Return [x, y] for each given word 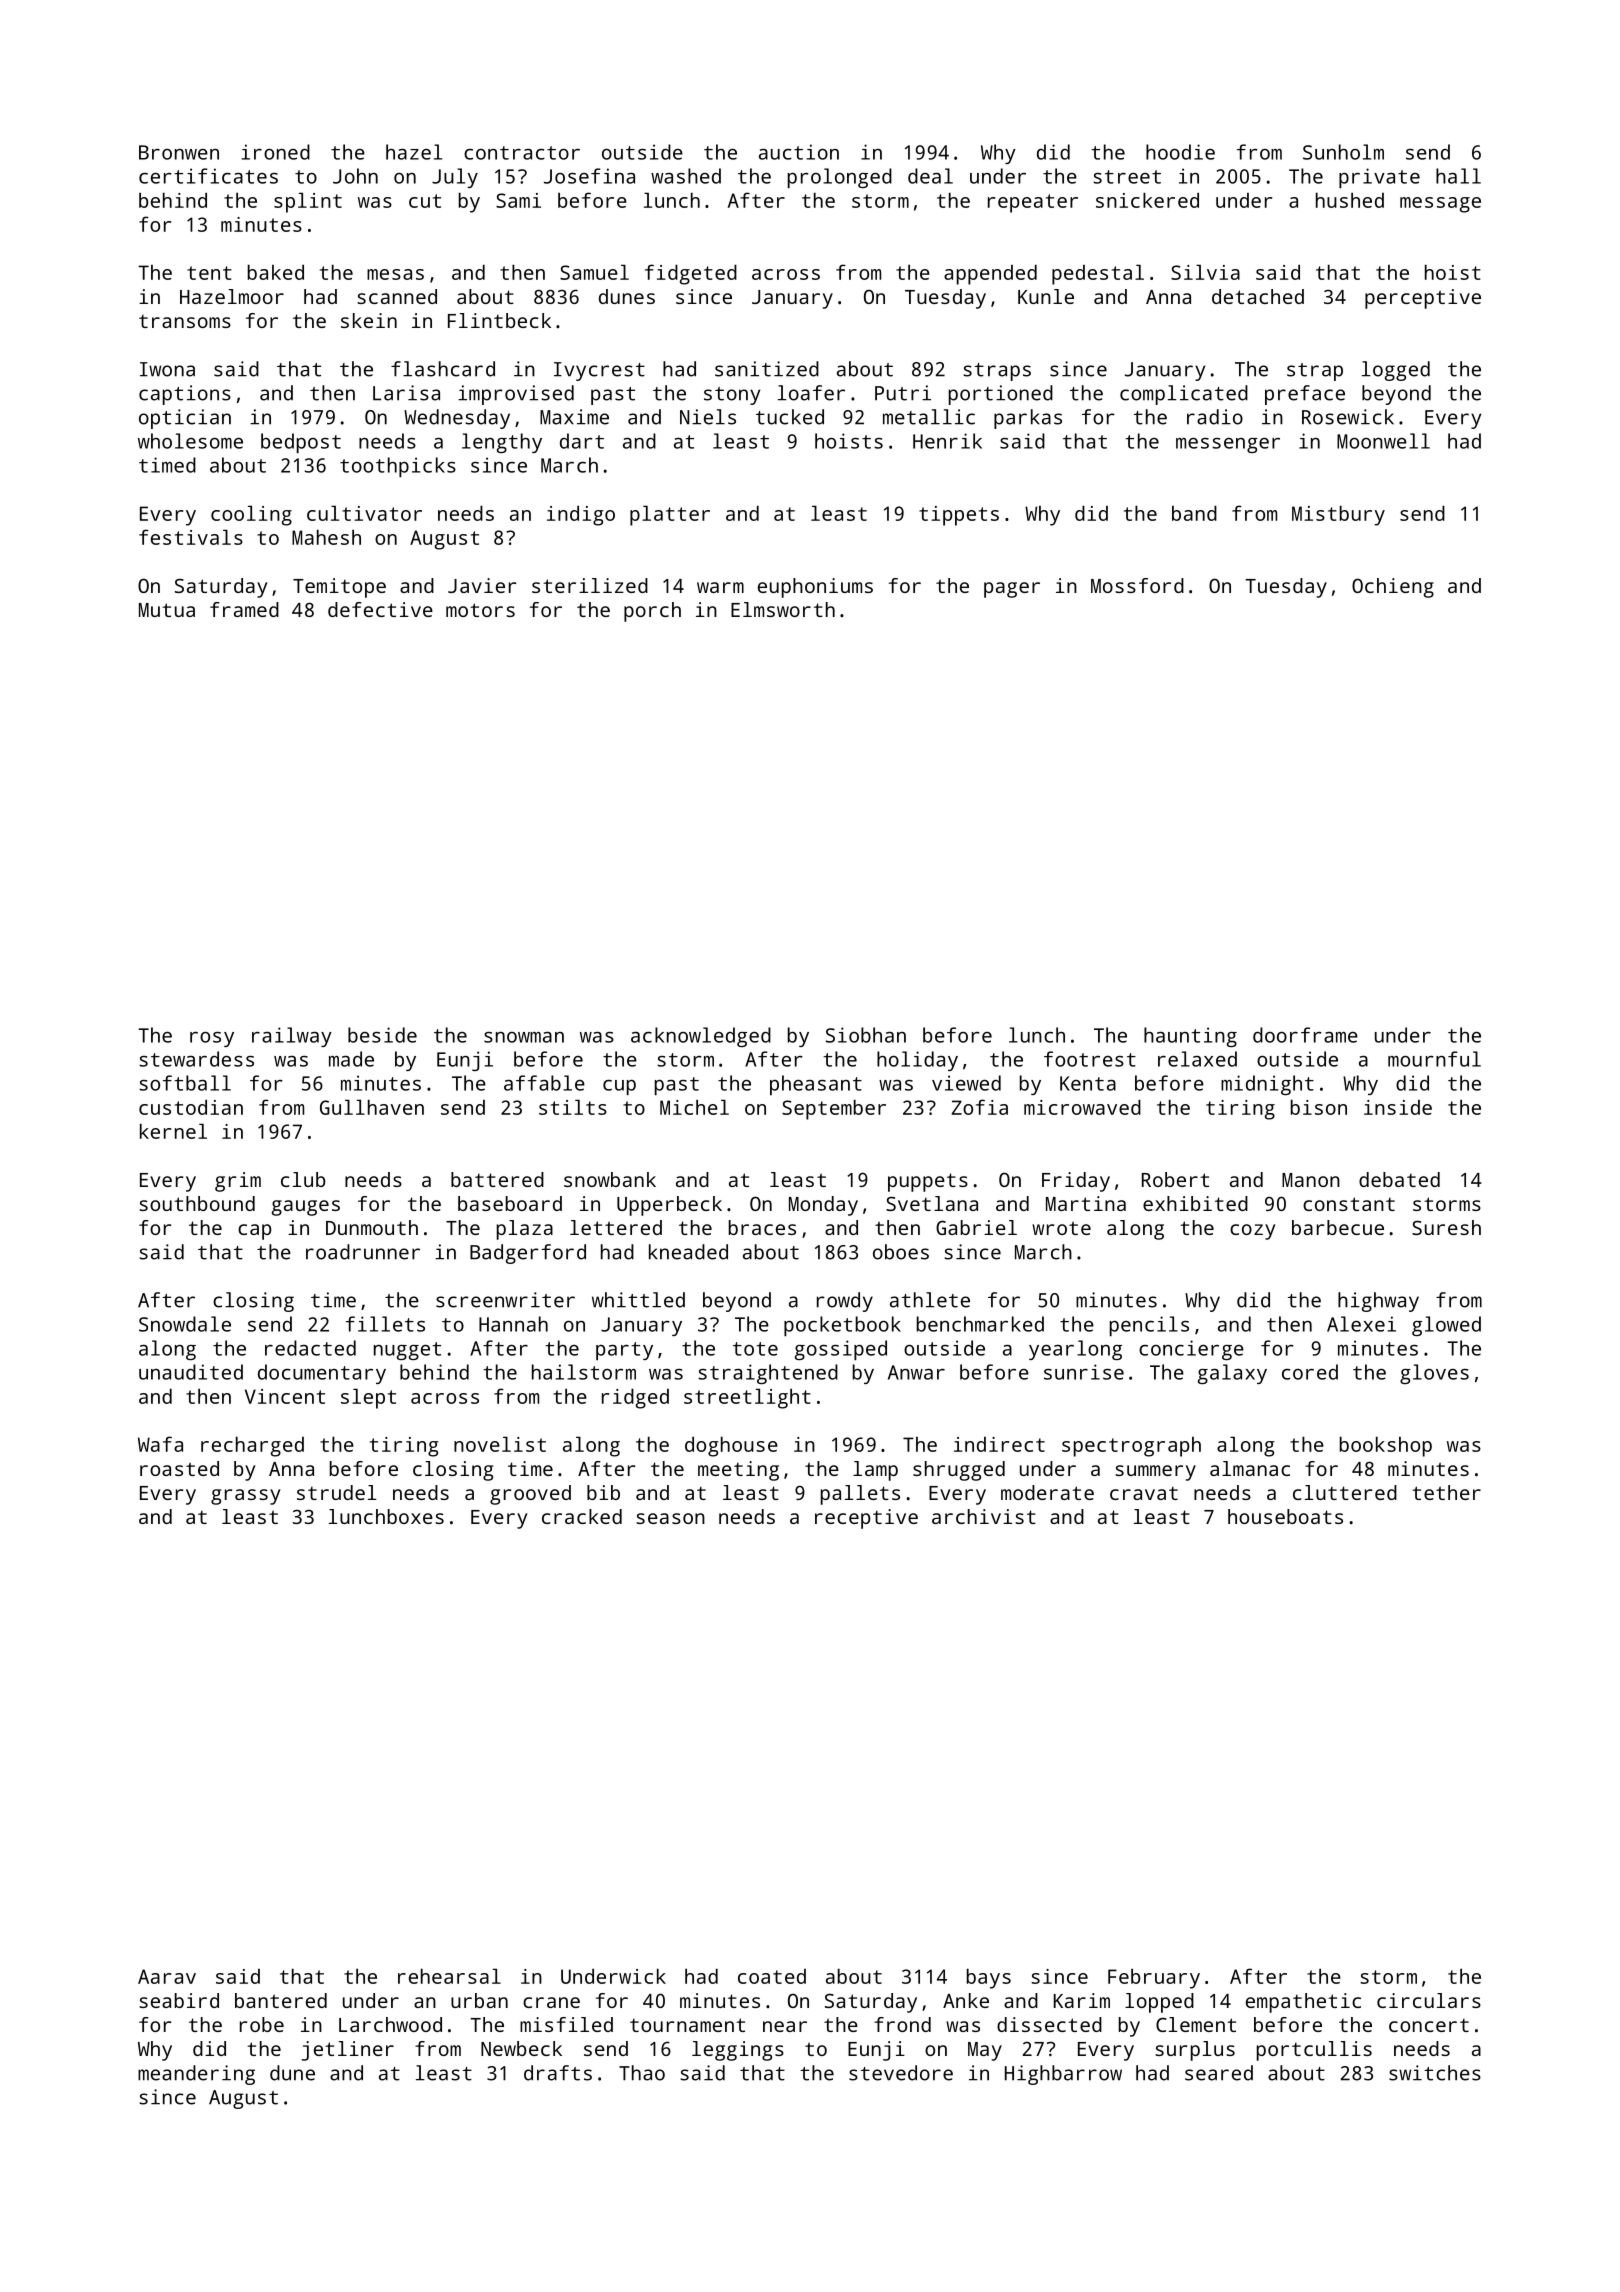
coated [772, 1976]
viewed [966, 1083]
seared [1219, 2073]
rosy [212, 1039]
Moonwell [1383, 441]
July [455, 178]
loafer [811, 393]
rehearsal [449, 1976]
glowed [1446, 1326]
